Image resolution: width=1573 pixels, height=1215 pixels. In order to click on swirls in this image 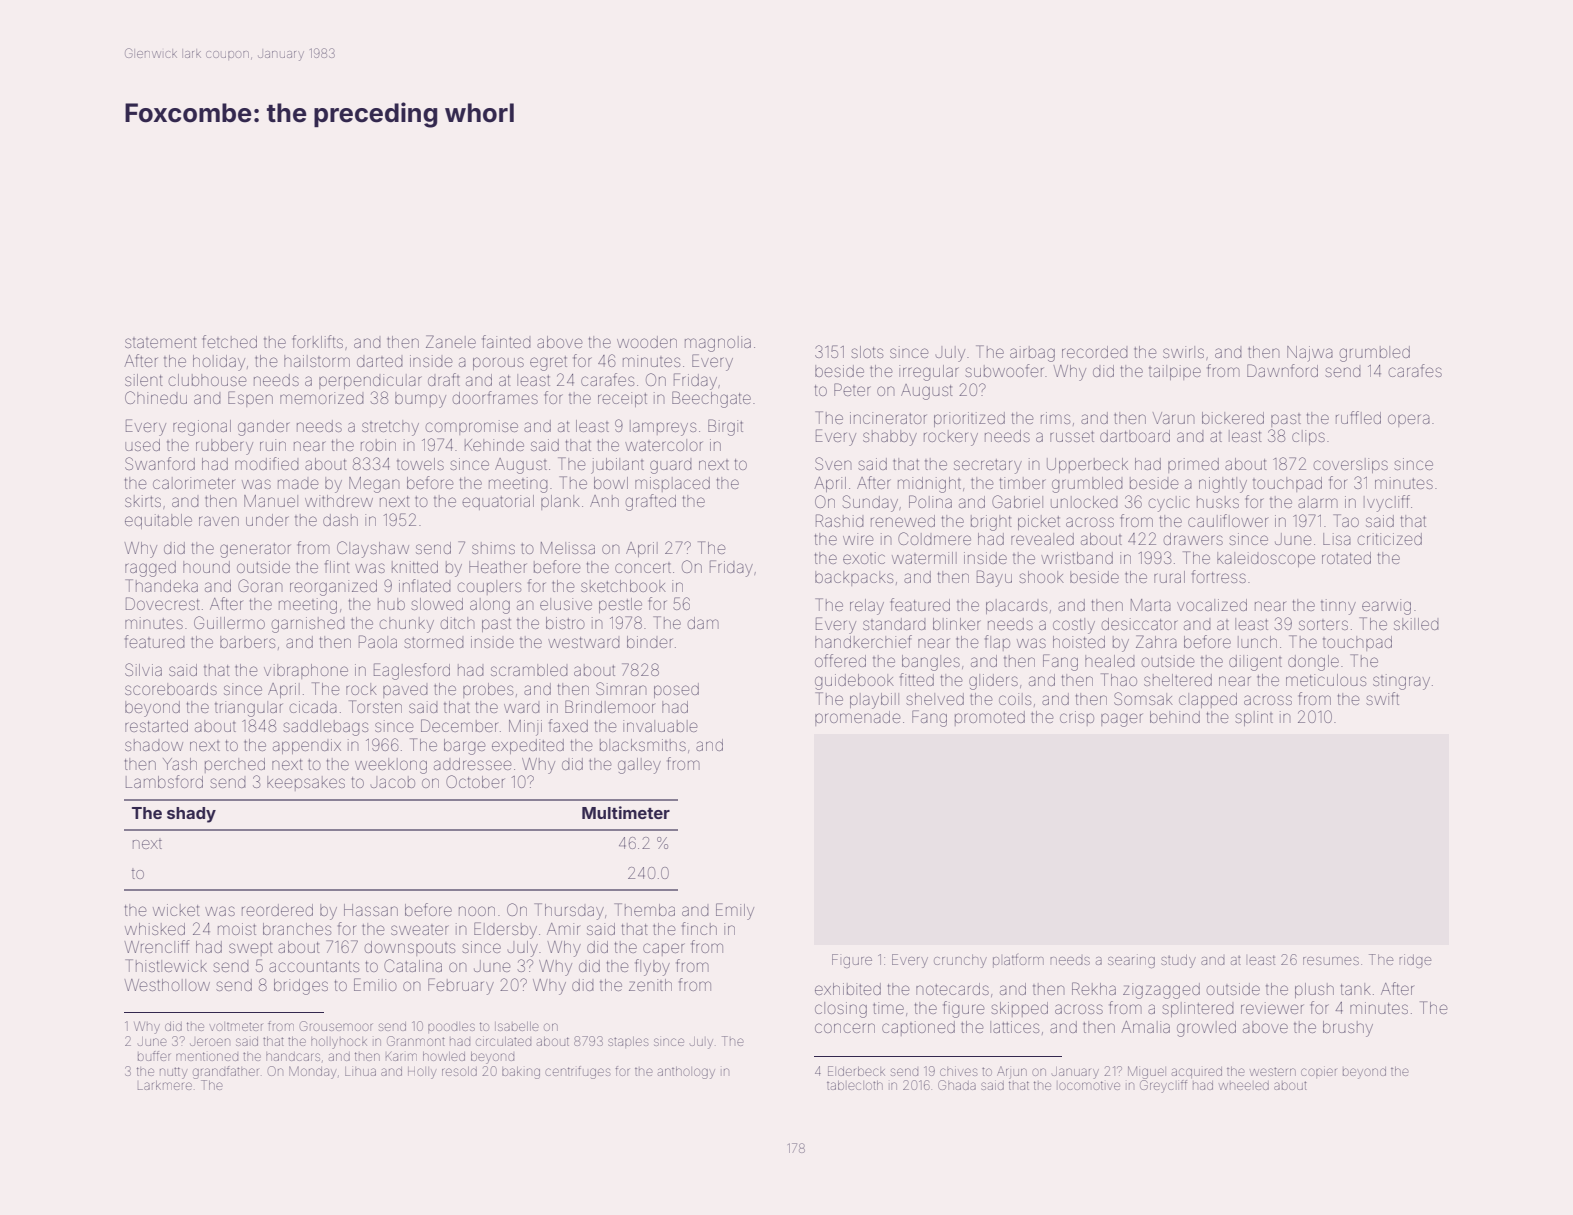, I will do `click(1183, 352)`.
